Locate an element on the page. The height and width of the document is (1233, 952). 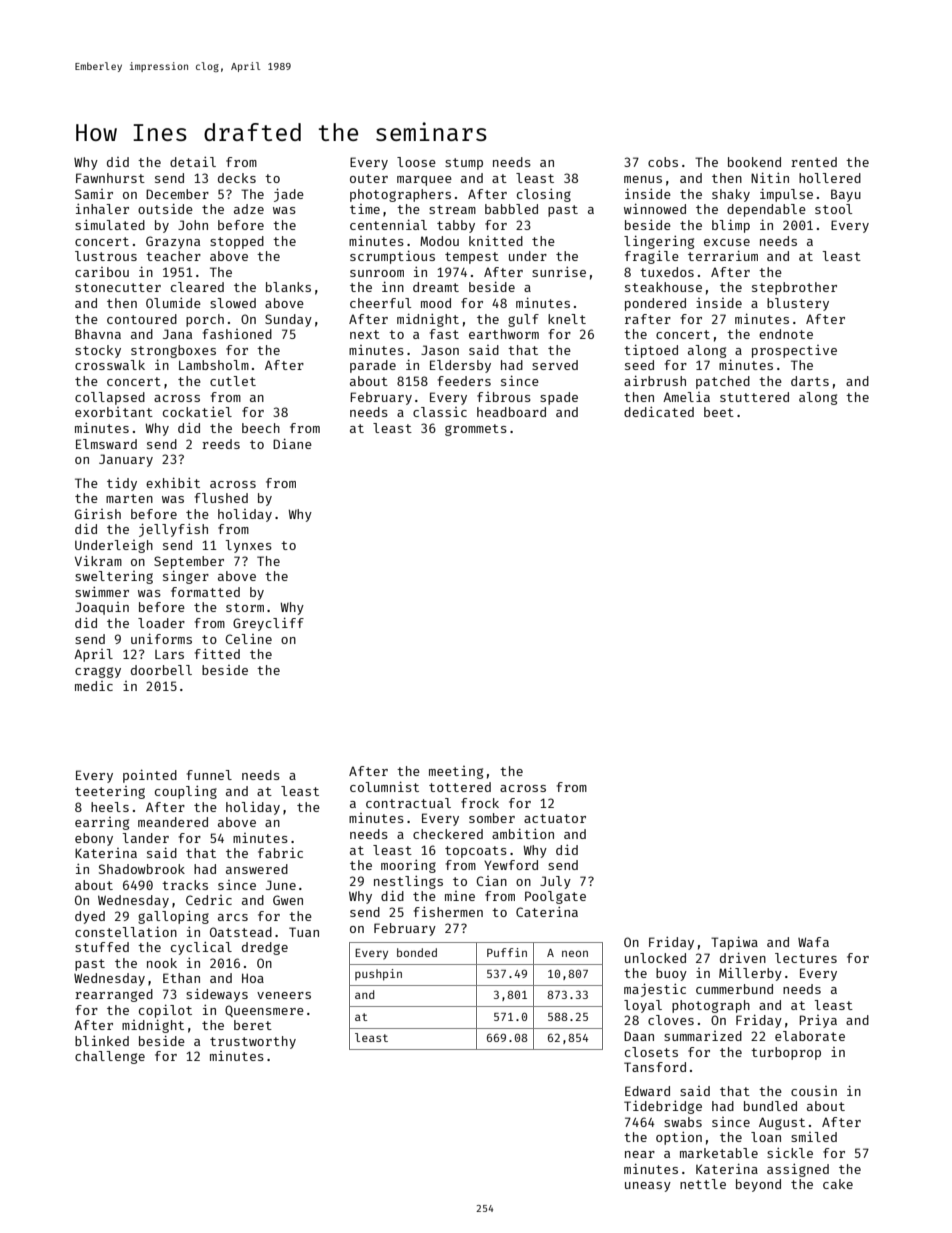
challenge is located at coordinates (110, 1057).
